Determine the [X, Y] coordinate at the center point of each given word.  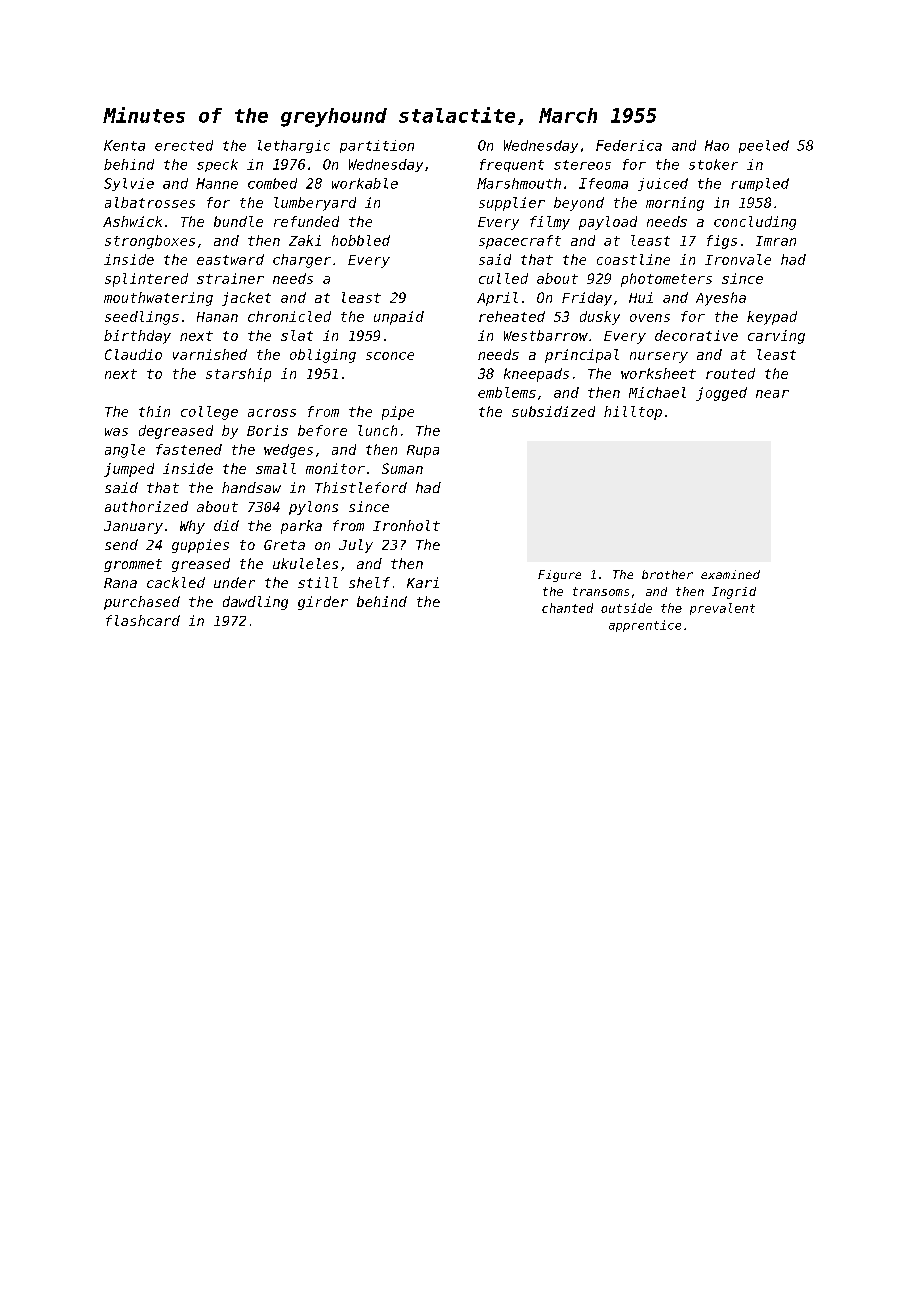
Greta [284, 545]
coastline [633, 259]
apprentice [645, 626]
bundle [238, 221]
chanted [567, 608]
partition [377, 146]
